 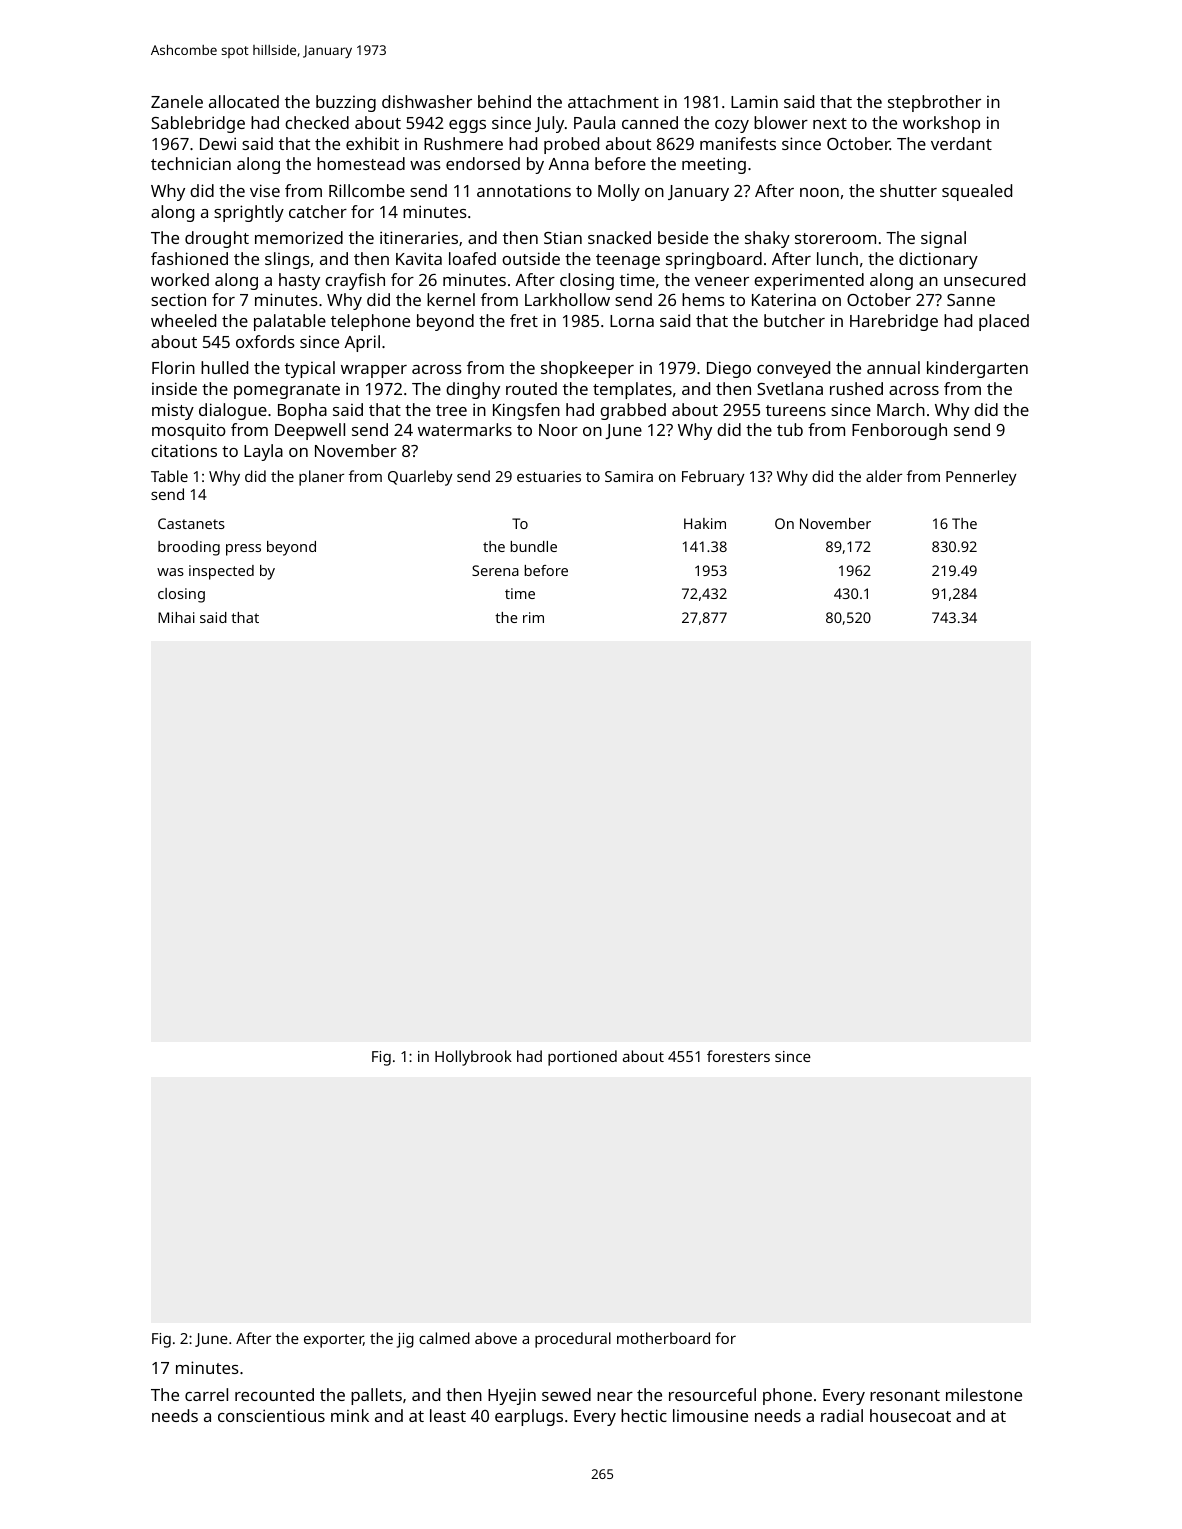 What do you see at coordinates (738, 1056) in the document?
I see `foresters` at bounding box center [738, 1056].
